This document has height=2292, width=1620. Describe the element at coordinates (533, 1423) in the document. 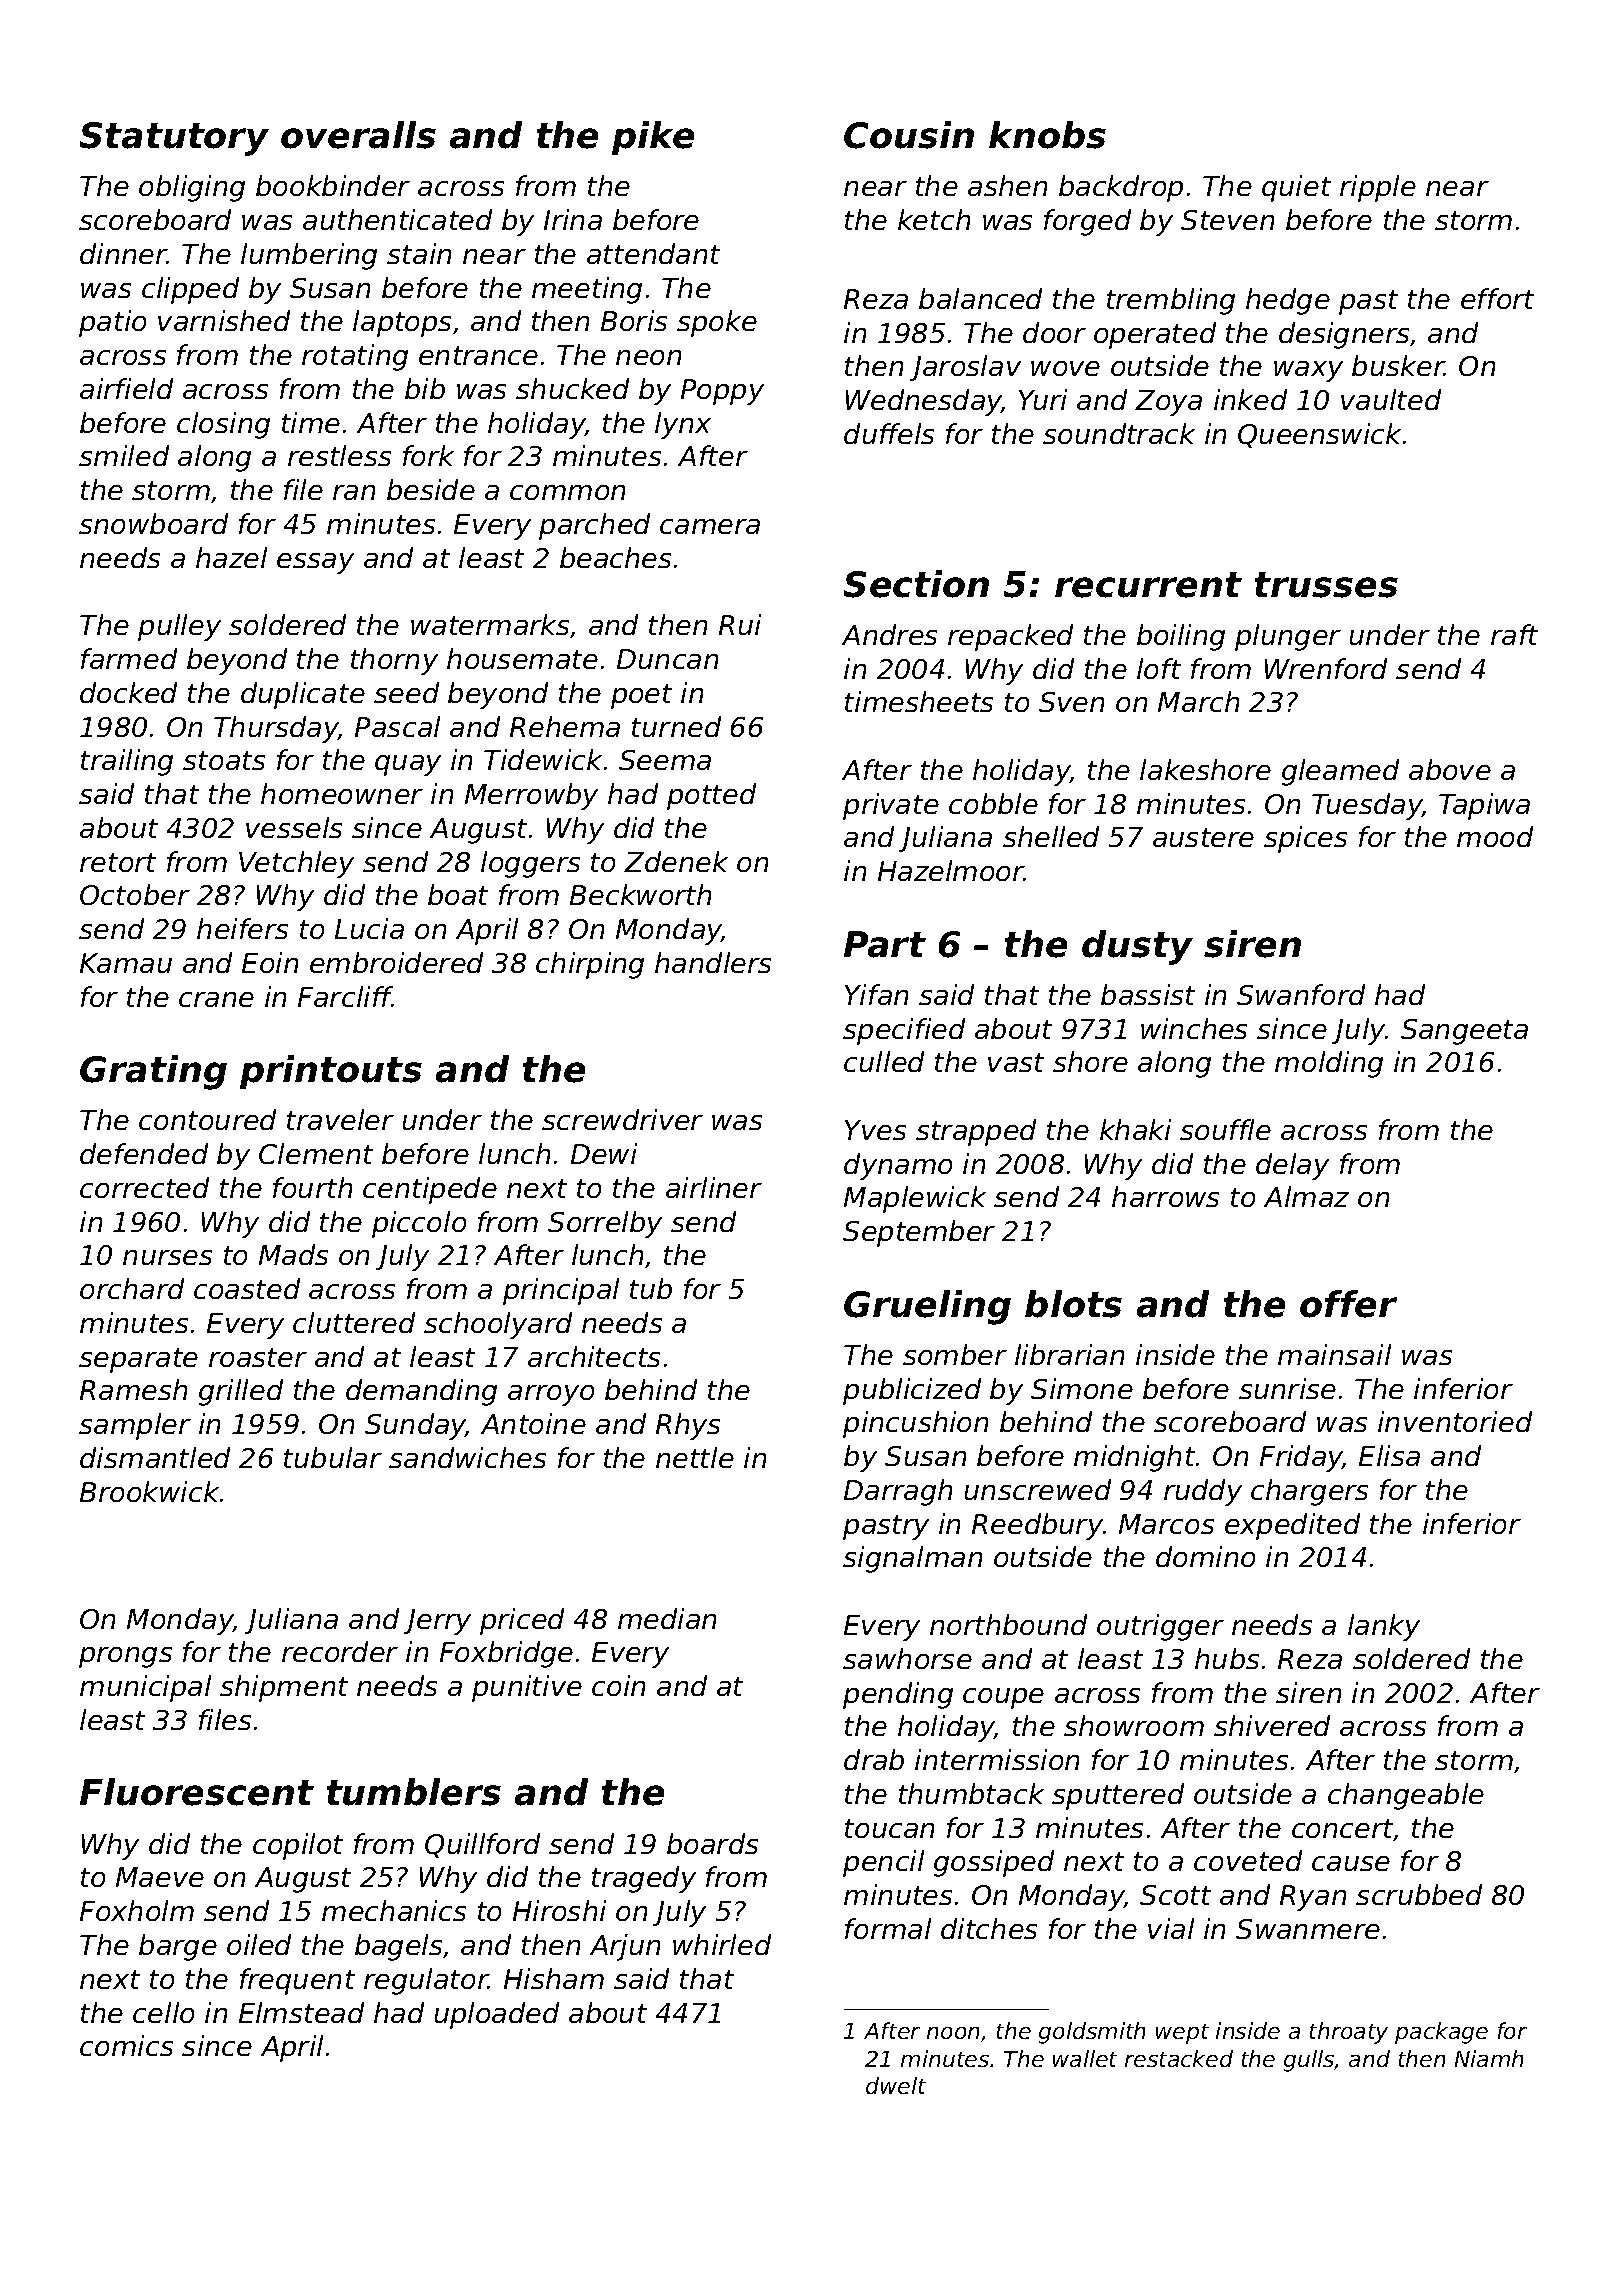

I see `Antoine` at that location.
